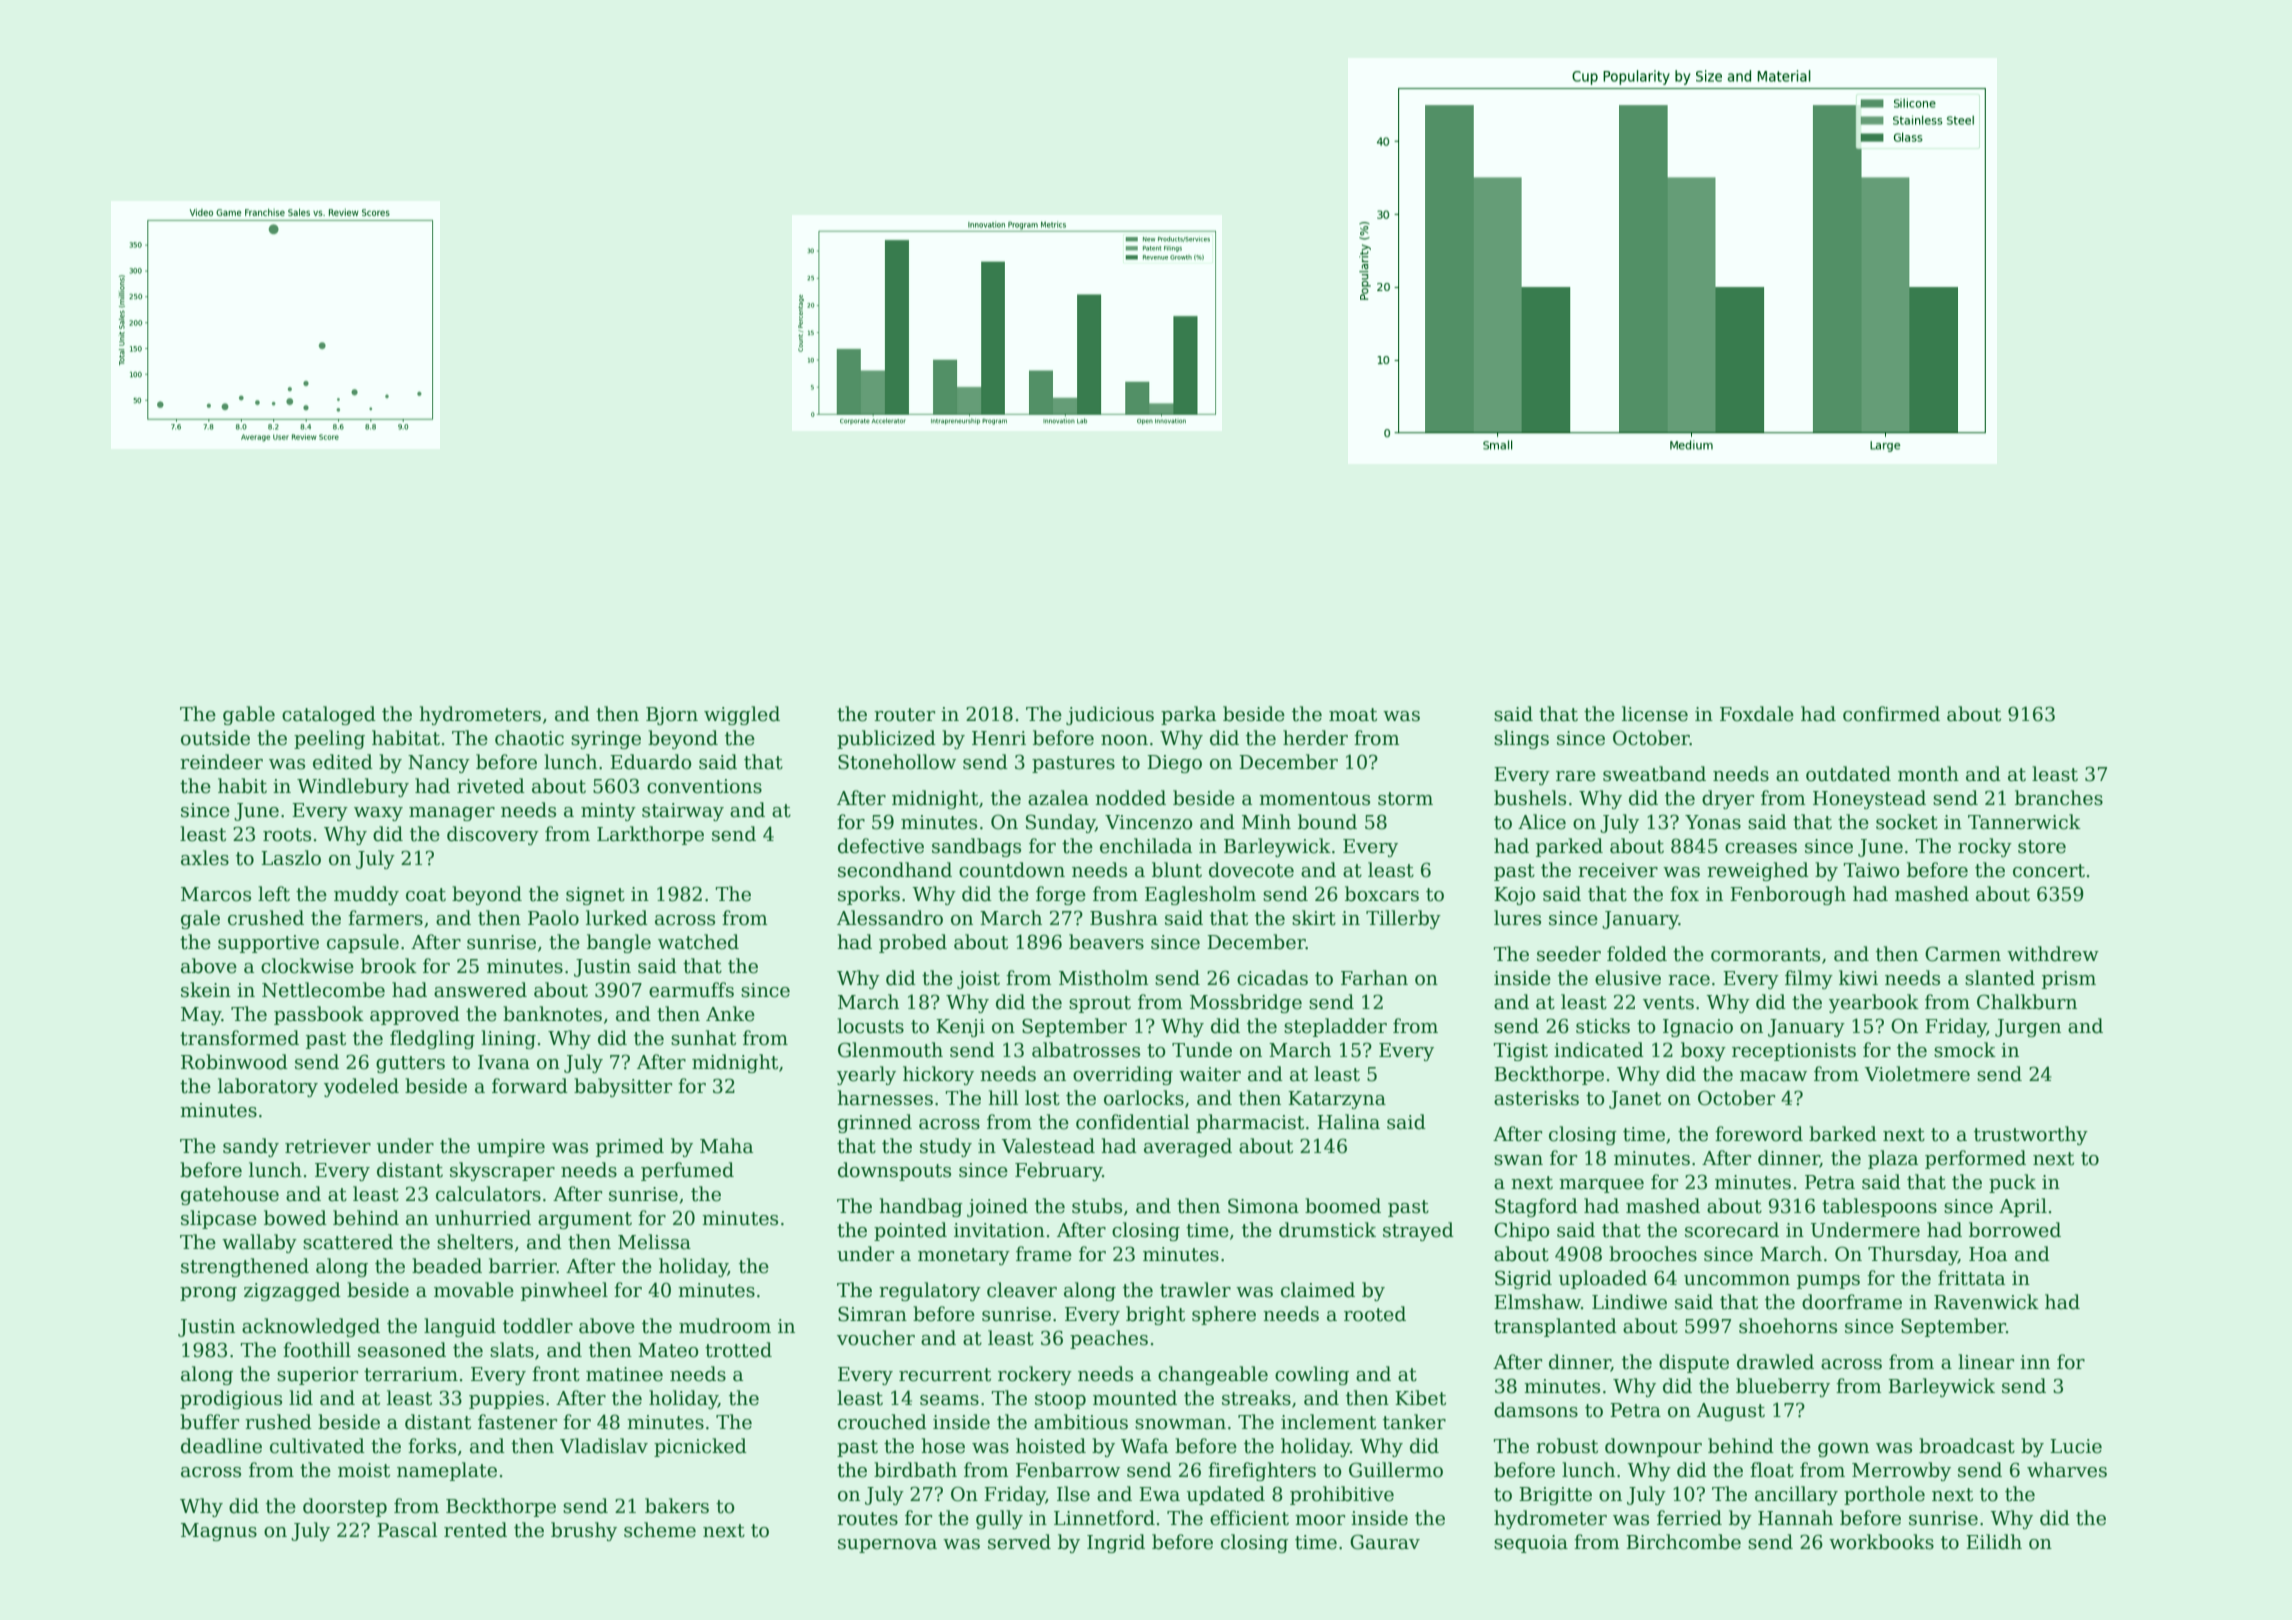 The height and width of the screenshot is (1620, 2292). Describe the element at coordinates (1891, 714) in the screenshot. I see `confirmed` at that location.
